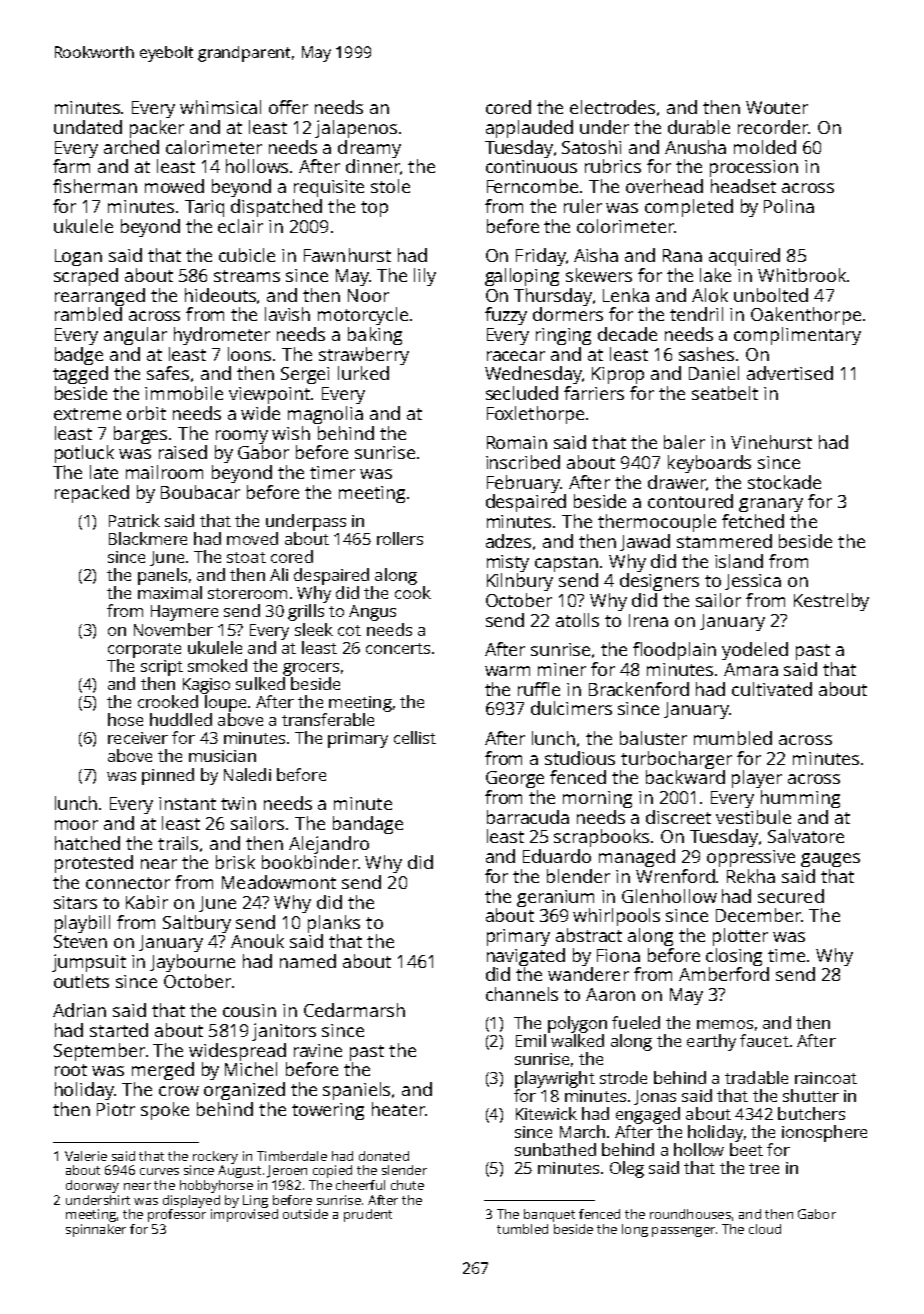 Image resolution: width=924 pixels, height=1314 pixels. What do you see at coordinates (753, 817) in the screenshot?
I see `vestibule` at bounding box center [753, 817].
